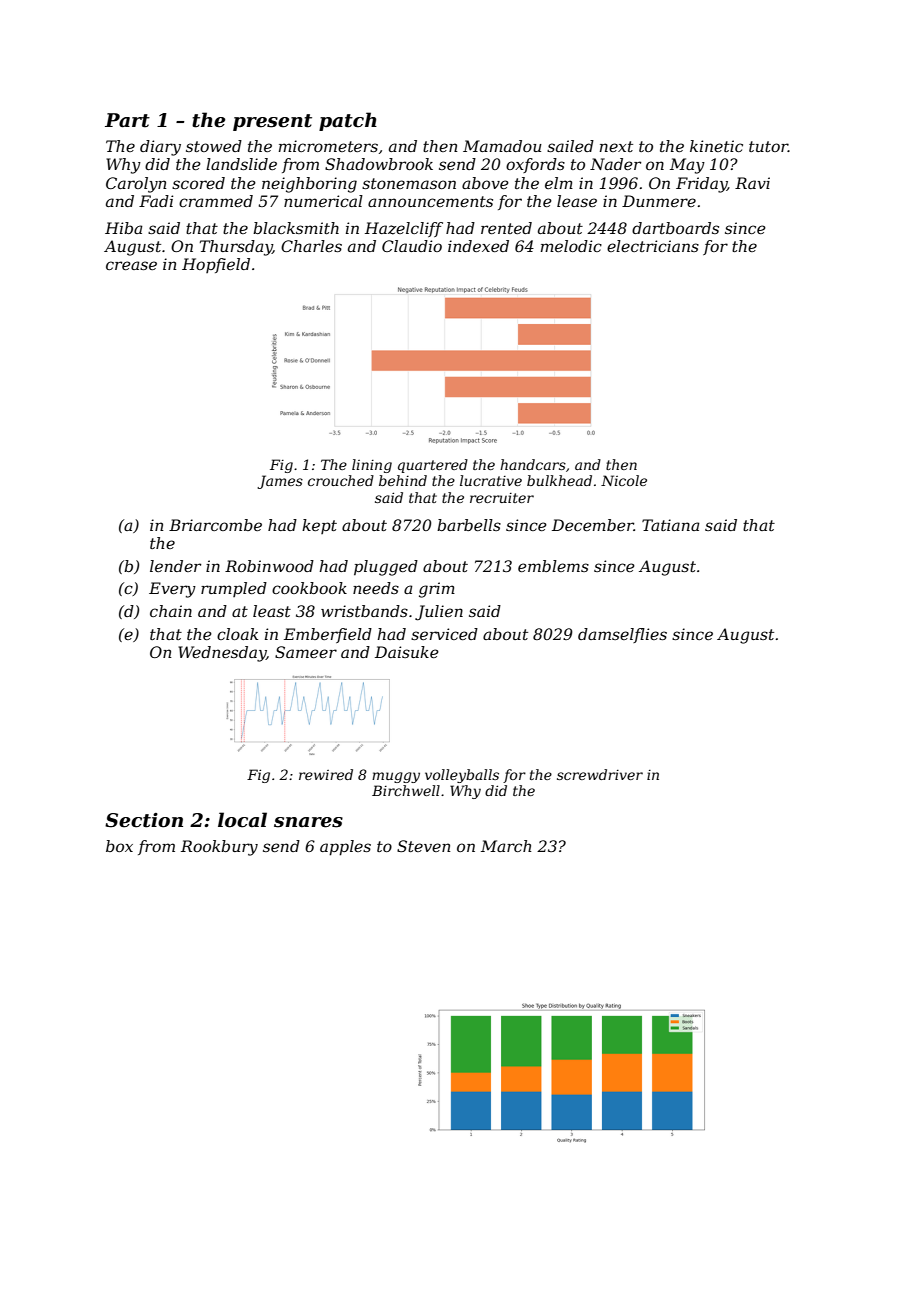  What do you see at coordinates (533, 464) in the screenshot?
I see `handcars` at bounding box center [533, 464].
